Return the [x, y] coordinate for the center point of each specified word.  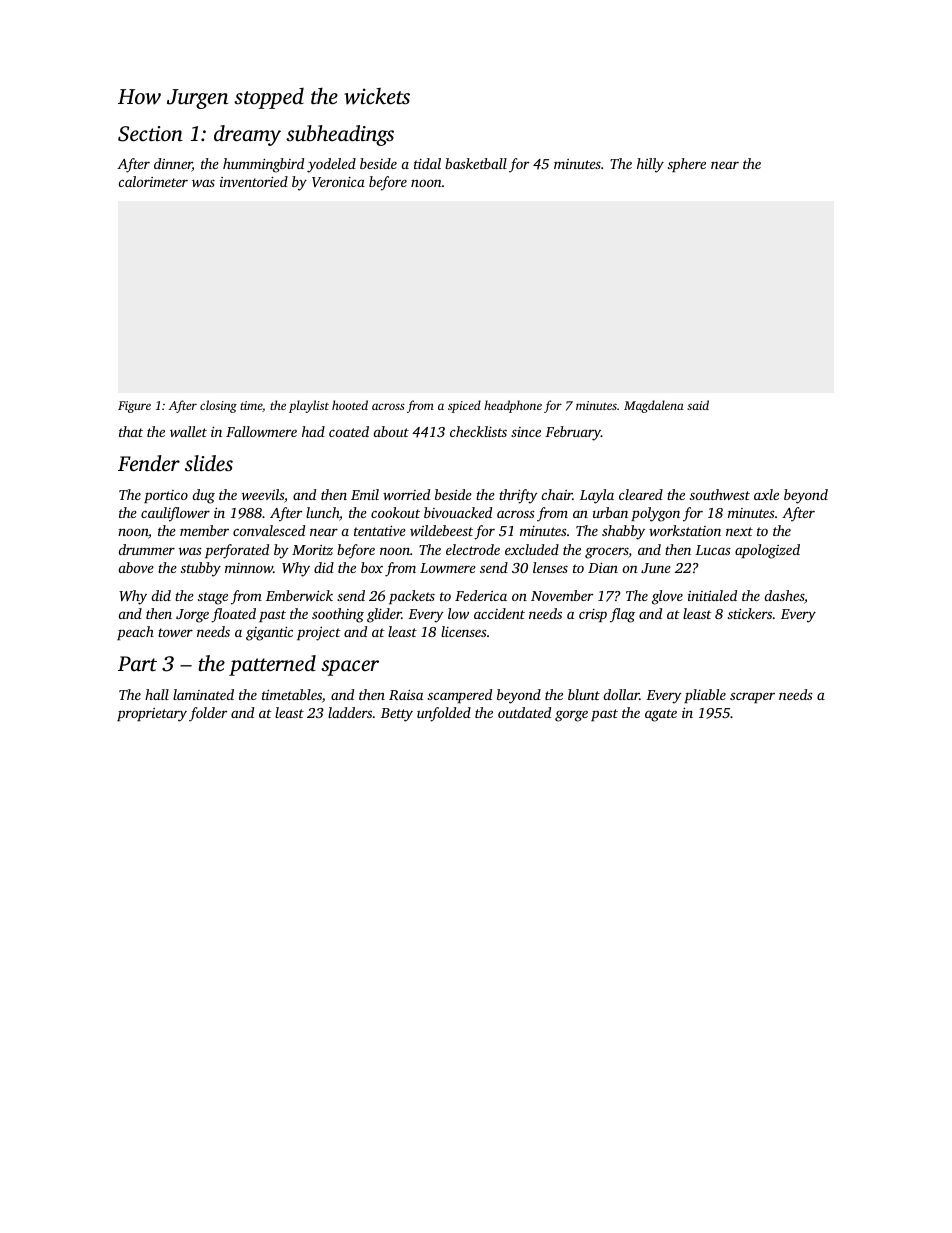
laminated [203, 694]
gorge [571, 716]
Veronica [338, 182]
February [573, 433]
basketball [476, 163]
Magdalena [654, 406]
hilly [650, 165]
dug [204, 496]
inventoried [254, 181]
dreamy [247, 135]
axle [766, 494]
